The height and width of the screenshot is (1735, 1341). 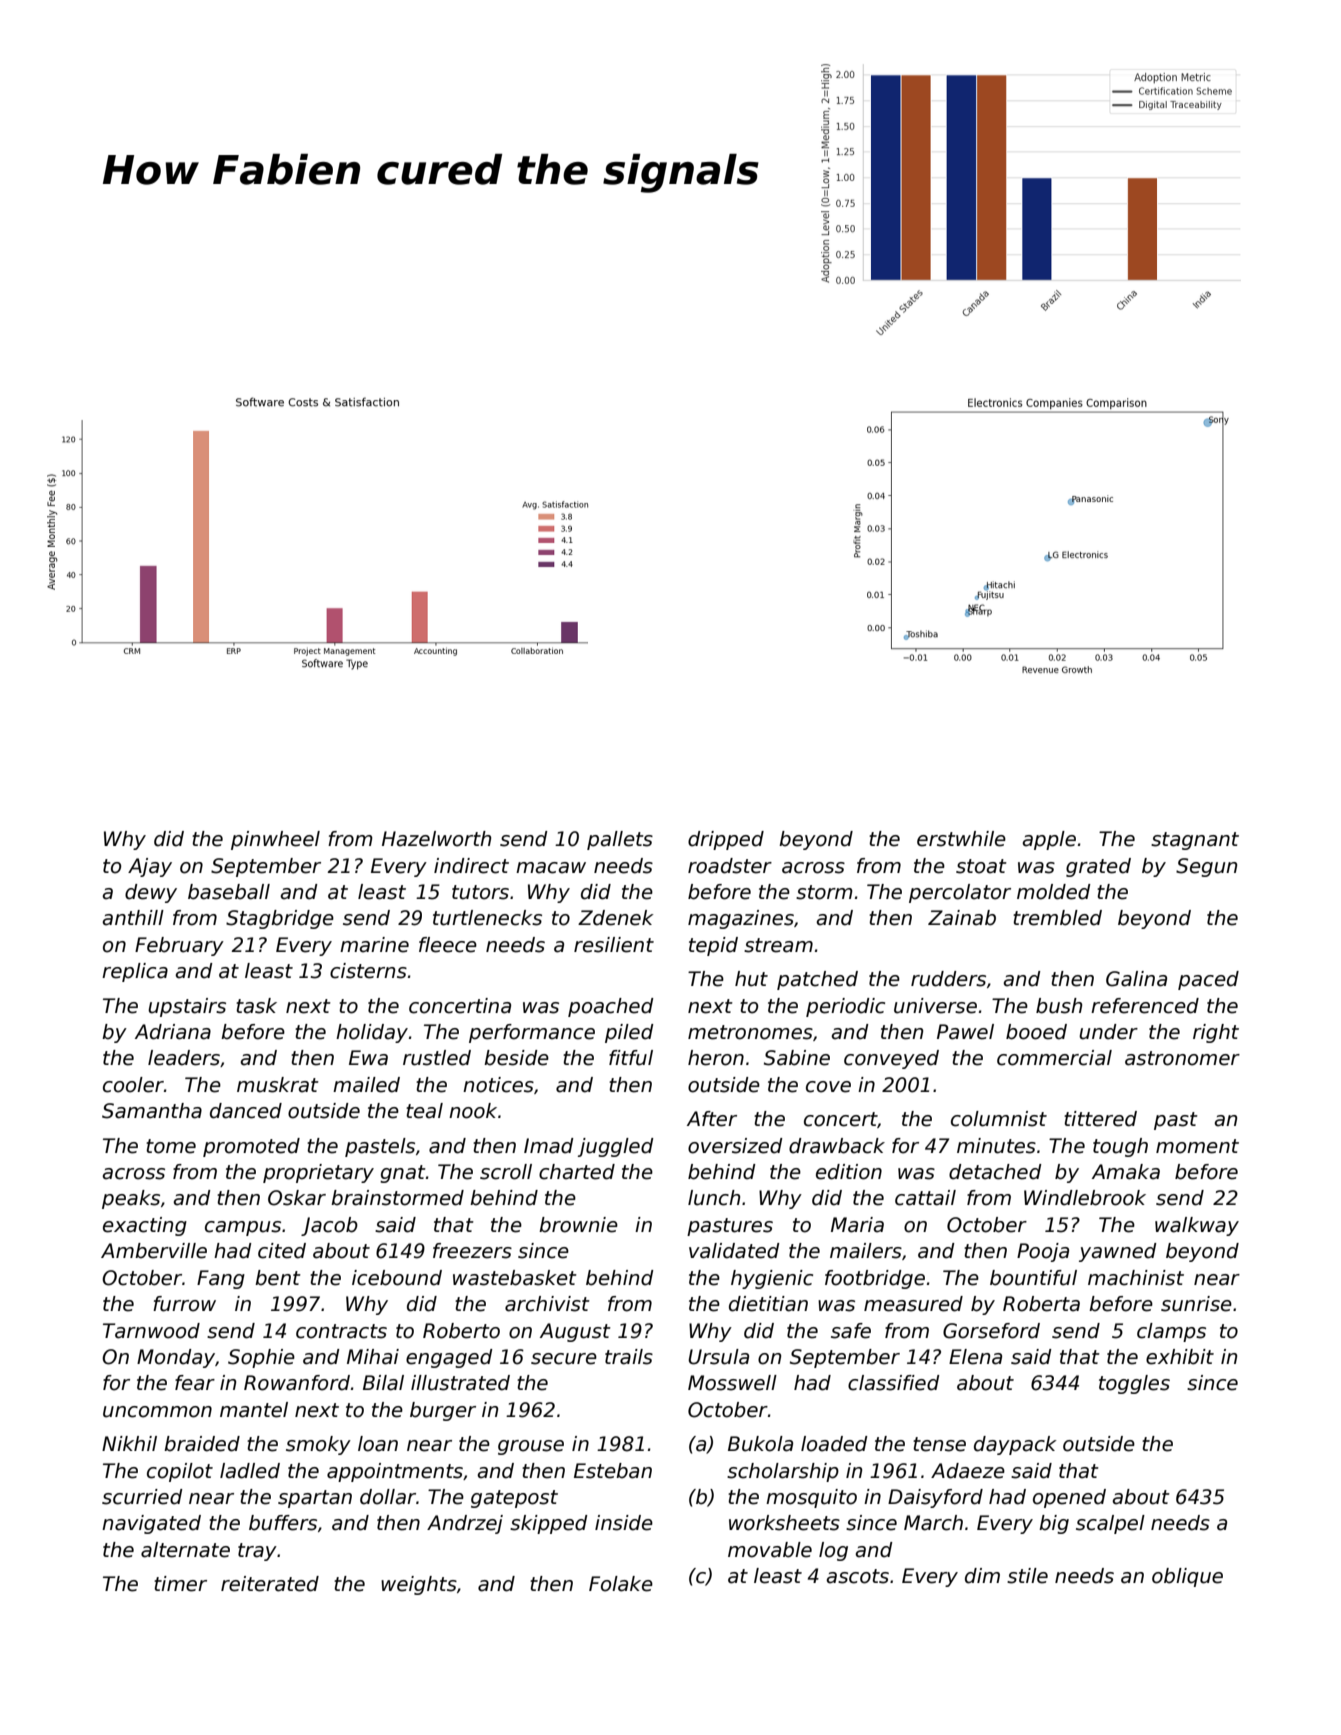 I want to click on classified, so click(x=894, y=1383).
